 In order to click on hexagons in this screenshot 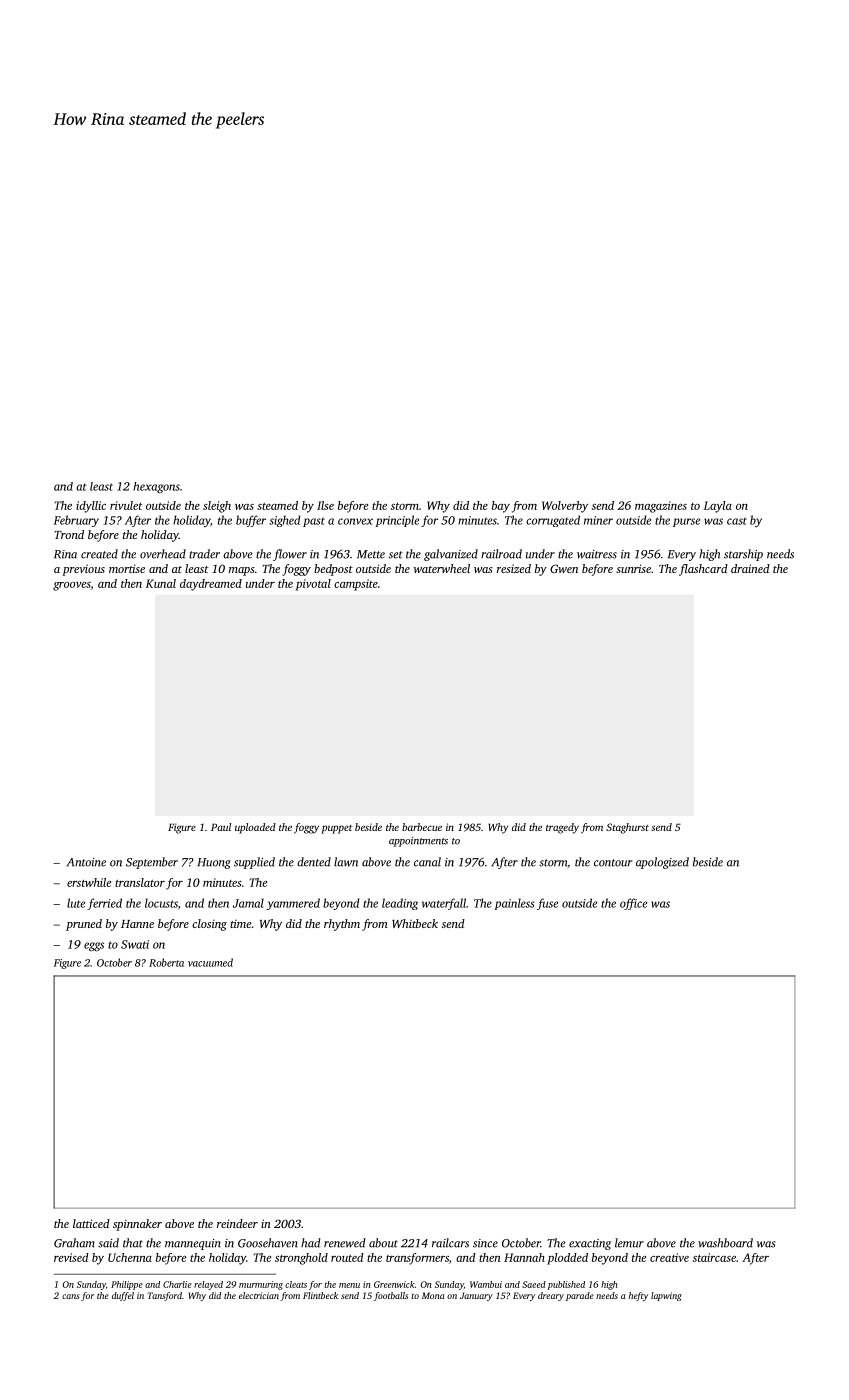, I will do `click(156, 488)`.
